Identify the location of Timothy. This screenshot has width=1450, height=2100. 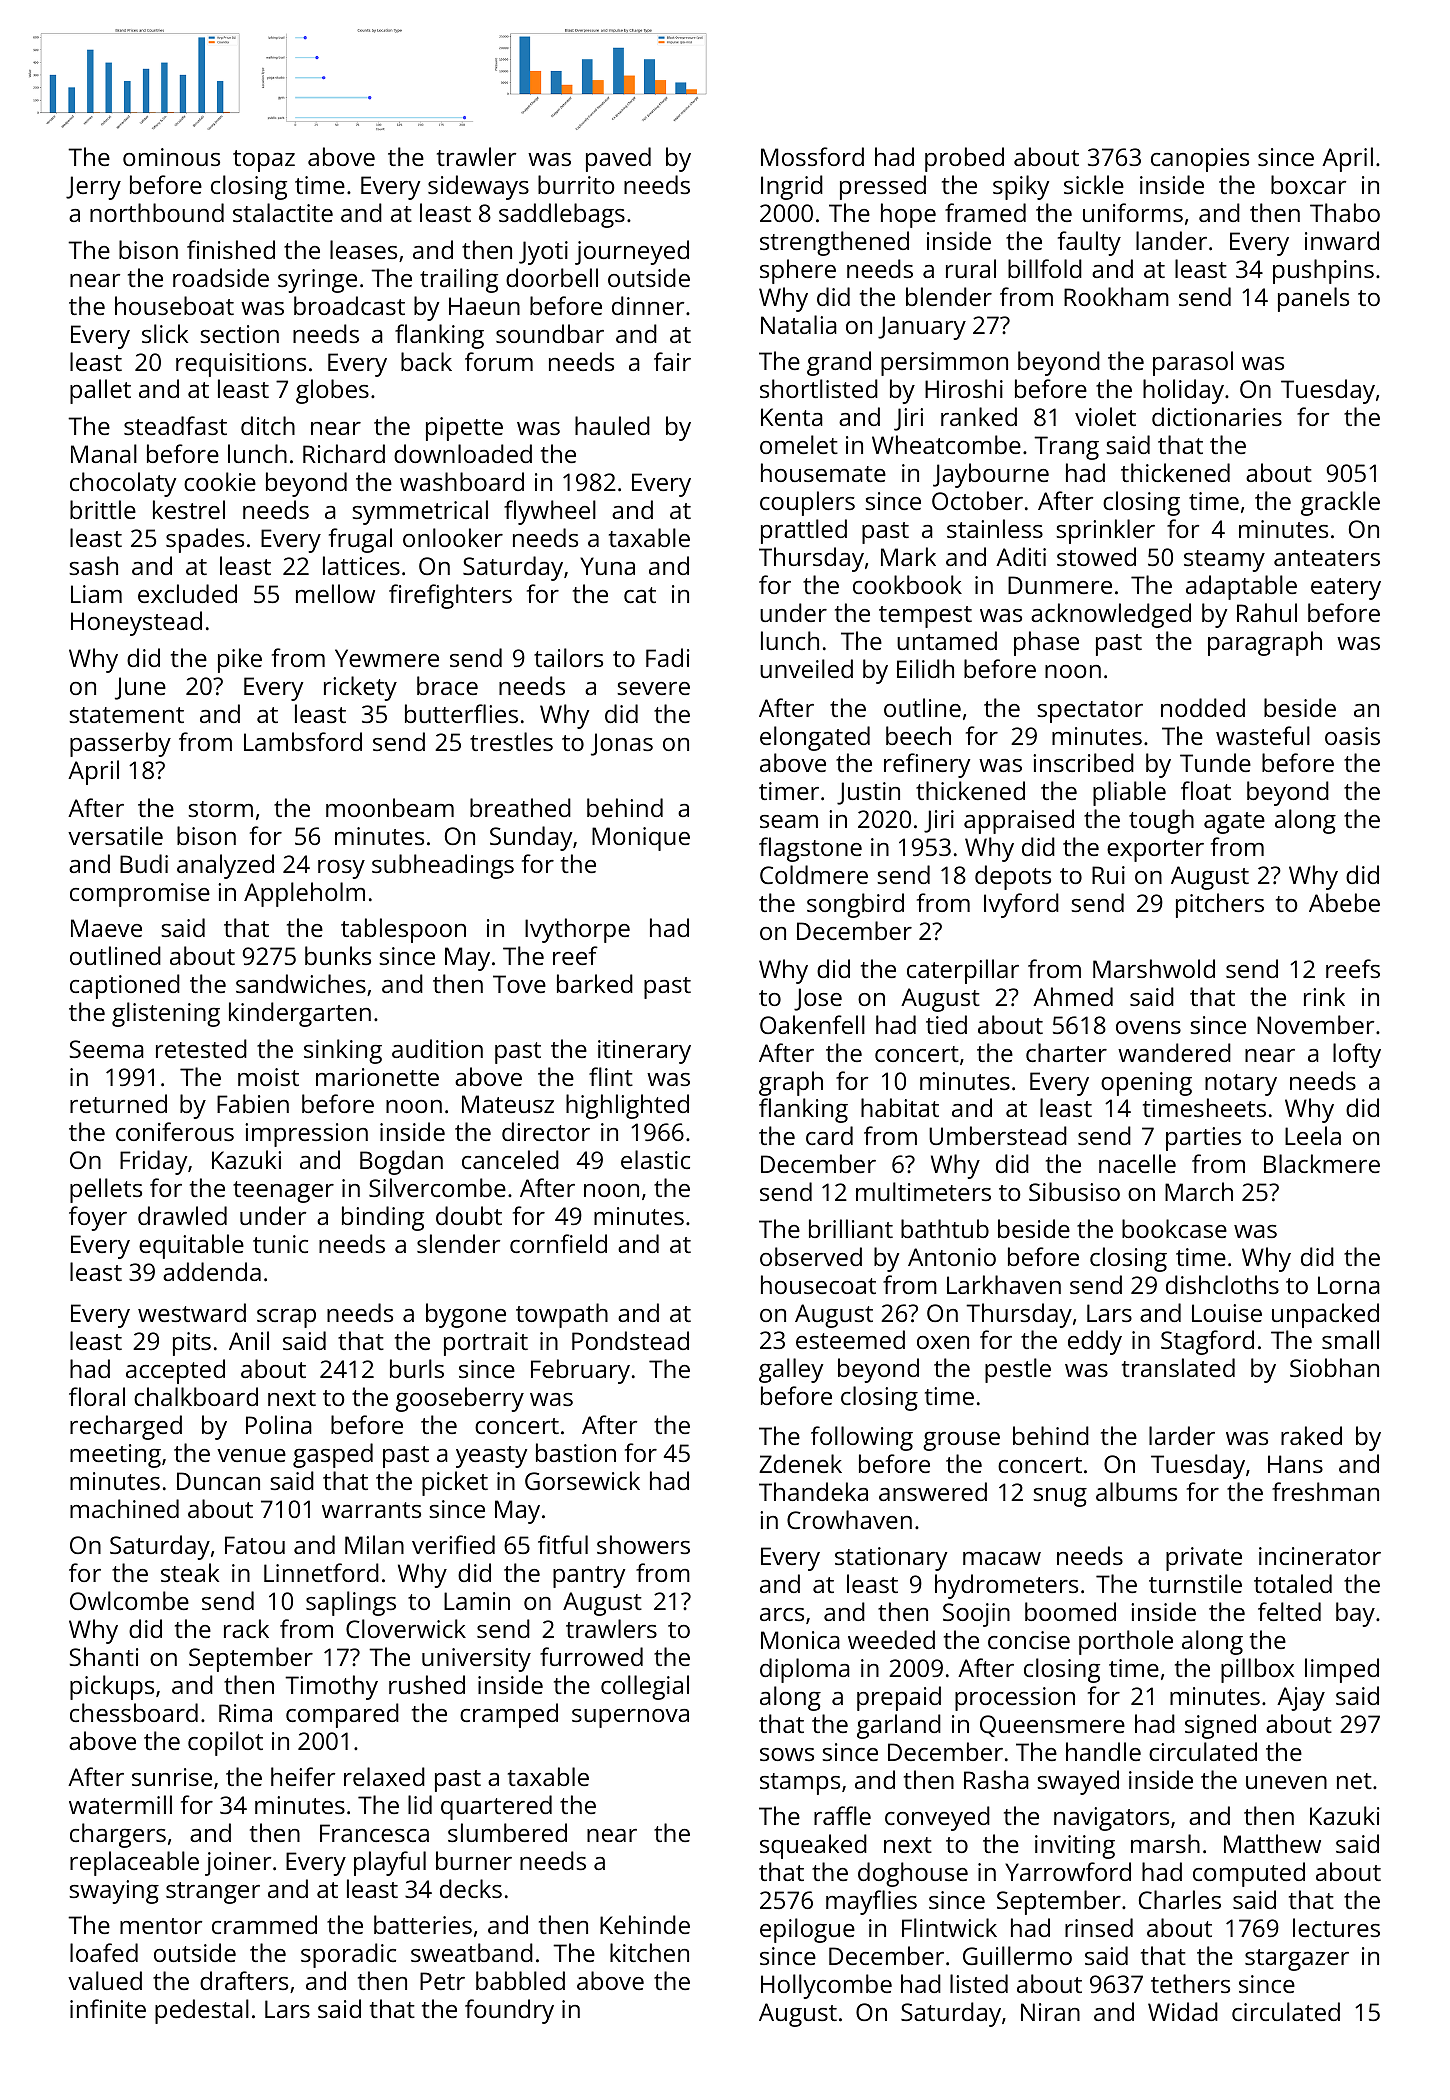
(331, 1687).
